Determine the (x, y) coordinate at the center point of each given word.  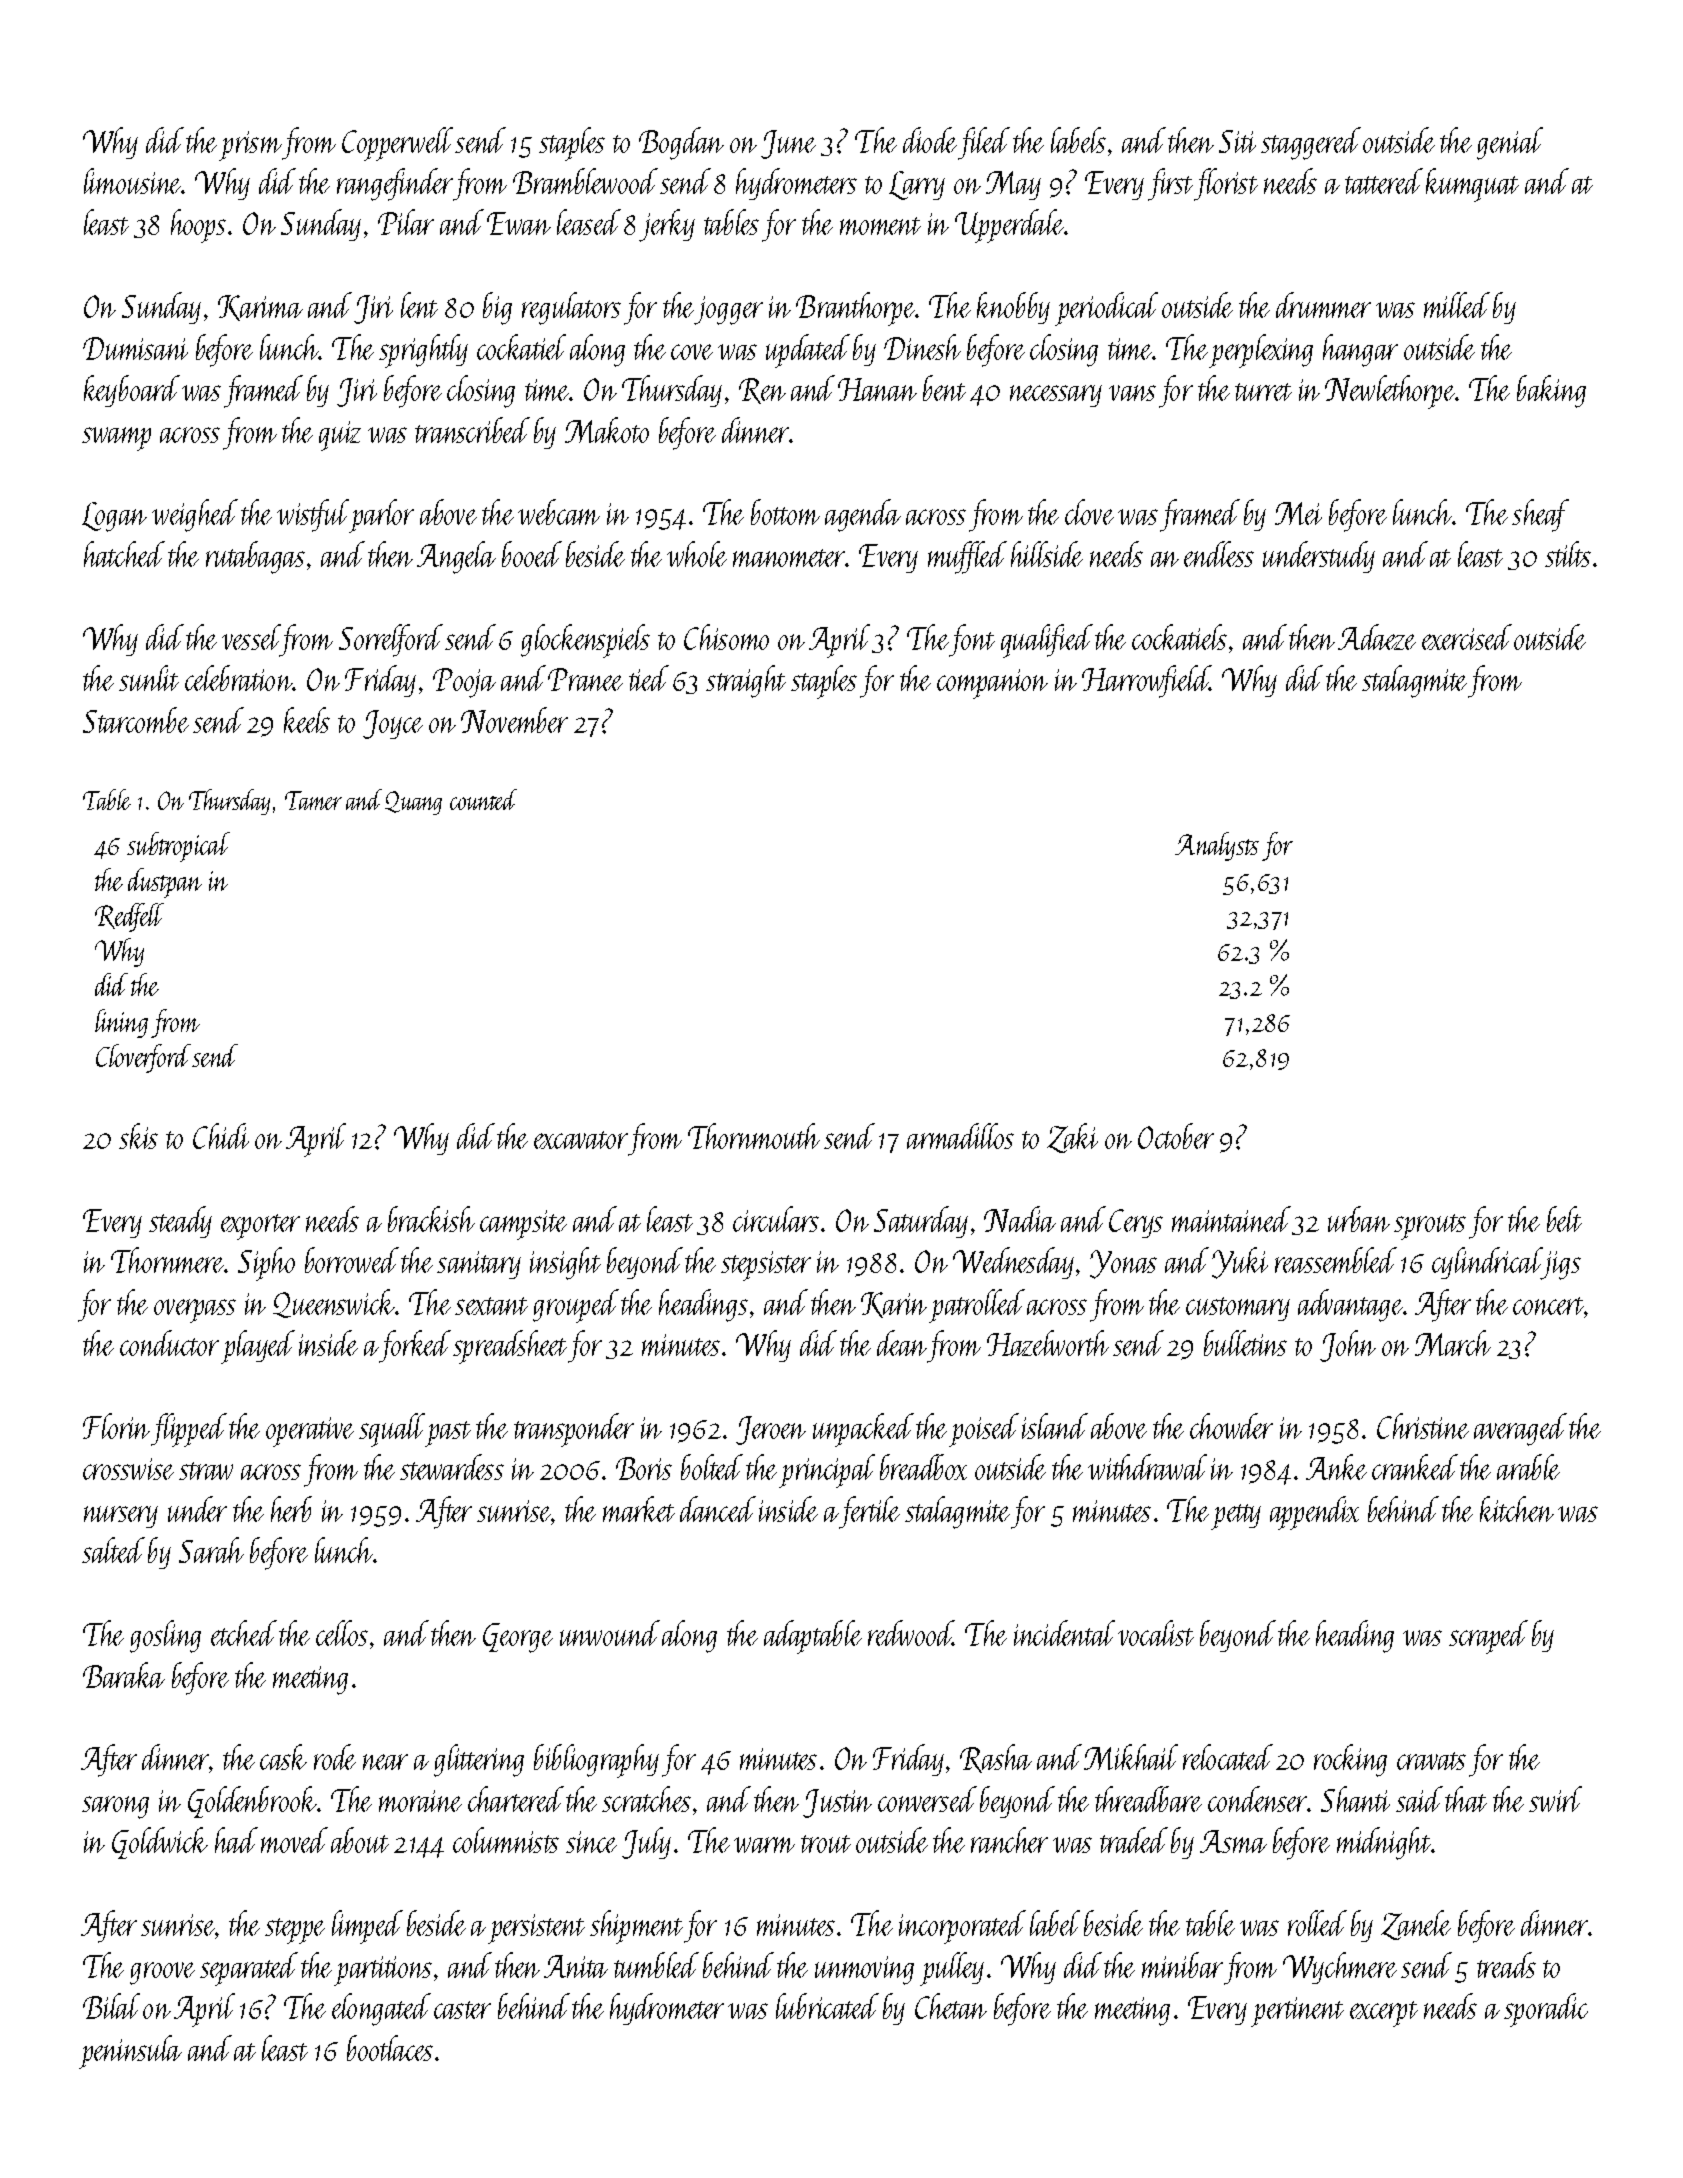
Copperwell (397, 144)
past (448, 1434)
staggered (1311, 143)
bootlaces (390, 2048)
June (788, 144)
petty (1236, 1517)
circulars (776, 1219)
